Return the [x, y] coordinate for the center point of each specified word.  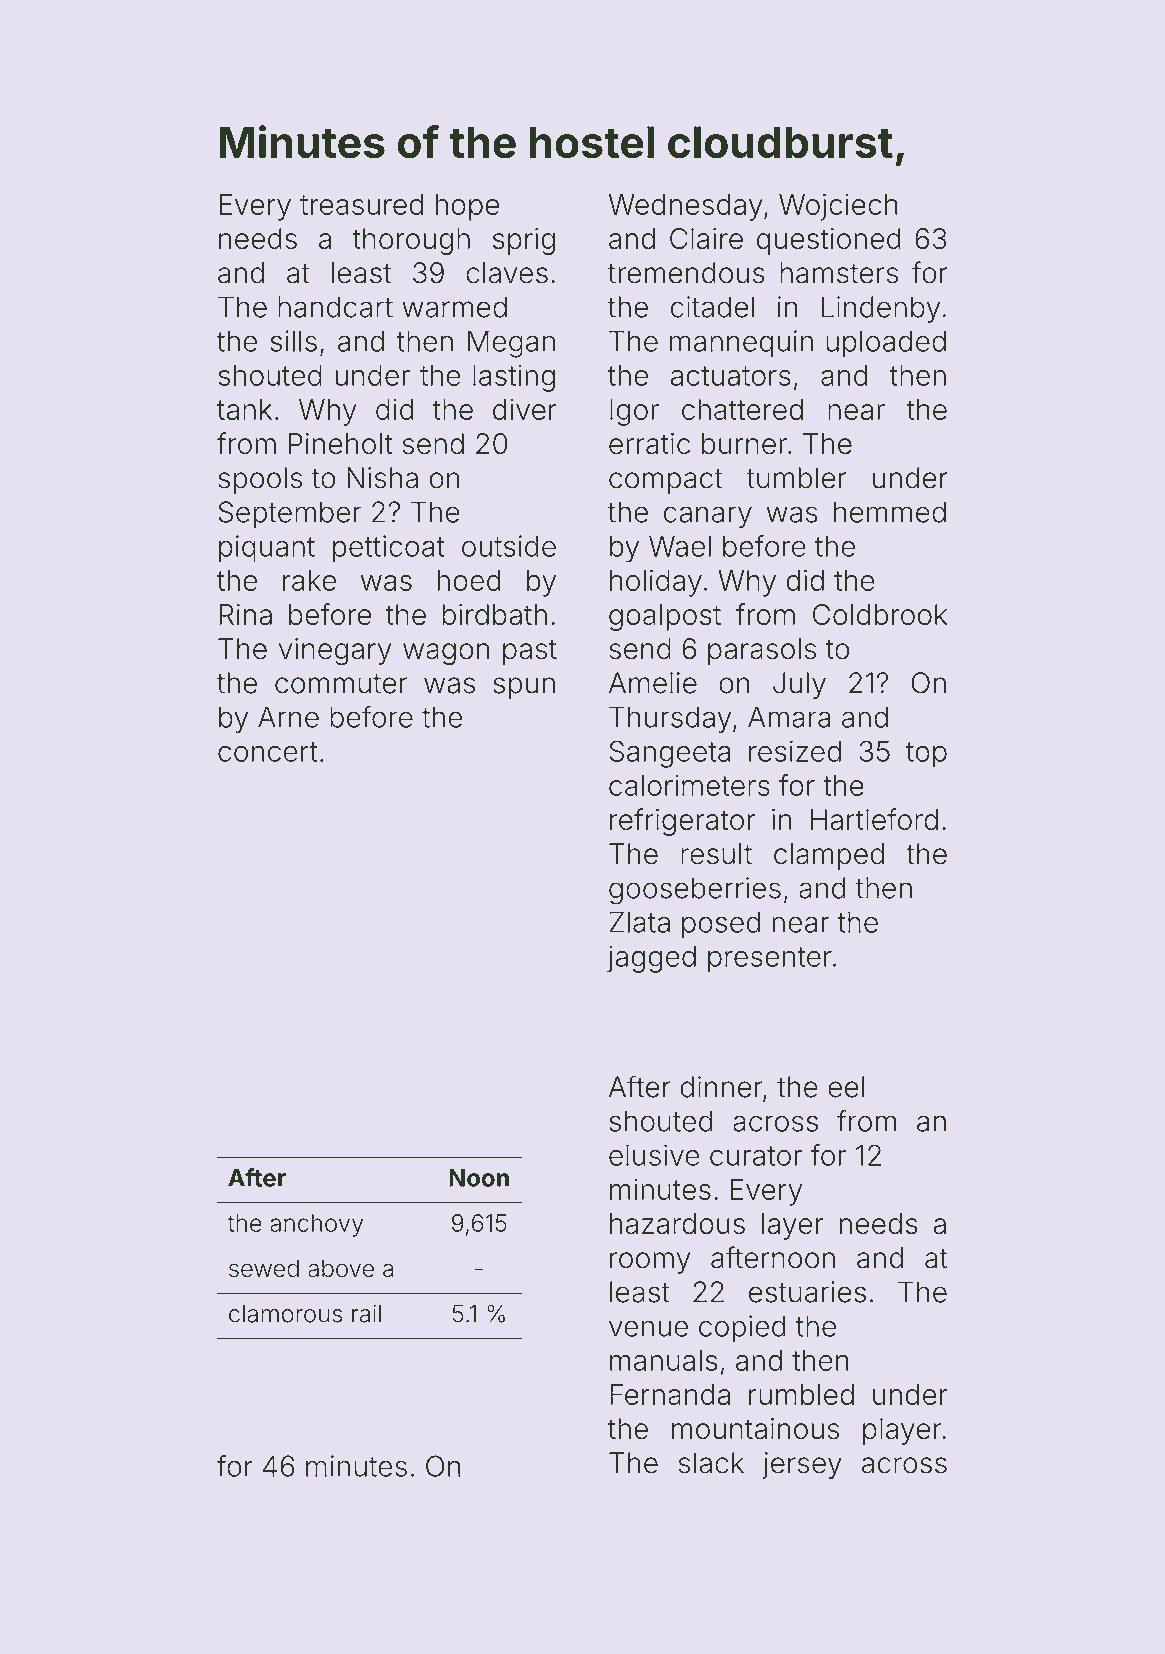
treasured [361, 204]
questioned [829, 241]
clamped [829, 856]
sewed [264, 1268]
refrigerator [682, 822]
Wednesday [686, 207]
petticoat [389, 549]
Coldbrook [880, 614]
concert [267, 752]
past [530, 652]
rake [309, 580]
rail [366, 1313]
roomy [650, 1263]
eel [846, 1087]
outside [509, 546]
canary [708, 517]
